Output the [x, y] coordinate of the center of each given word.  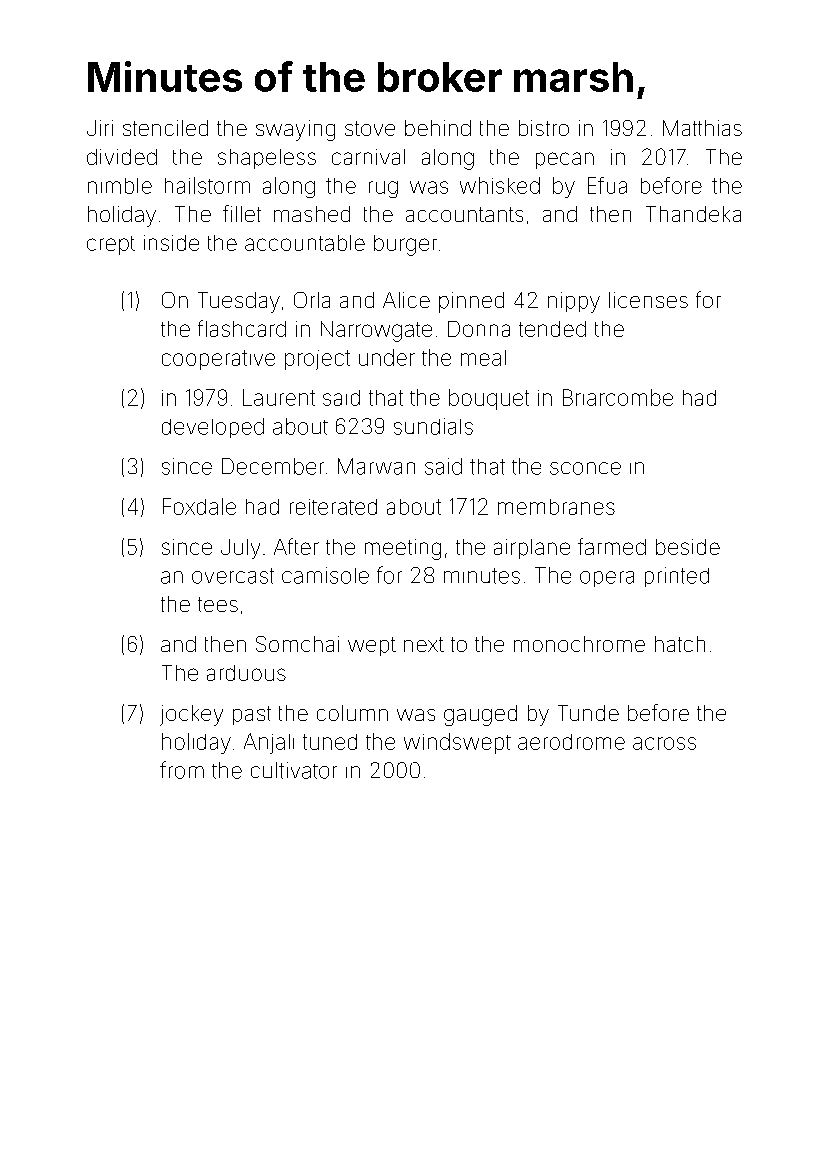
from [182, 770]
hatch [680, 644]
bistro [544, 128]
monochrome [579, 644]
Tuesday [239, 302]
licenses [648, 300]
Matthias [702, 128]
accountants [464, 214]
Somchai [297, 644]
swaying [295, 130]
